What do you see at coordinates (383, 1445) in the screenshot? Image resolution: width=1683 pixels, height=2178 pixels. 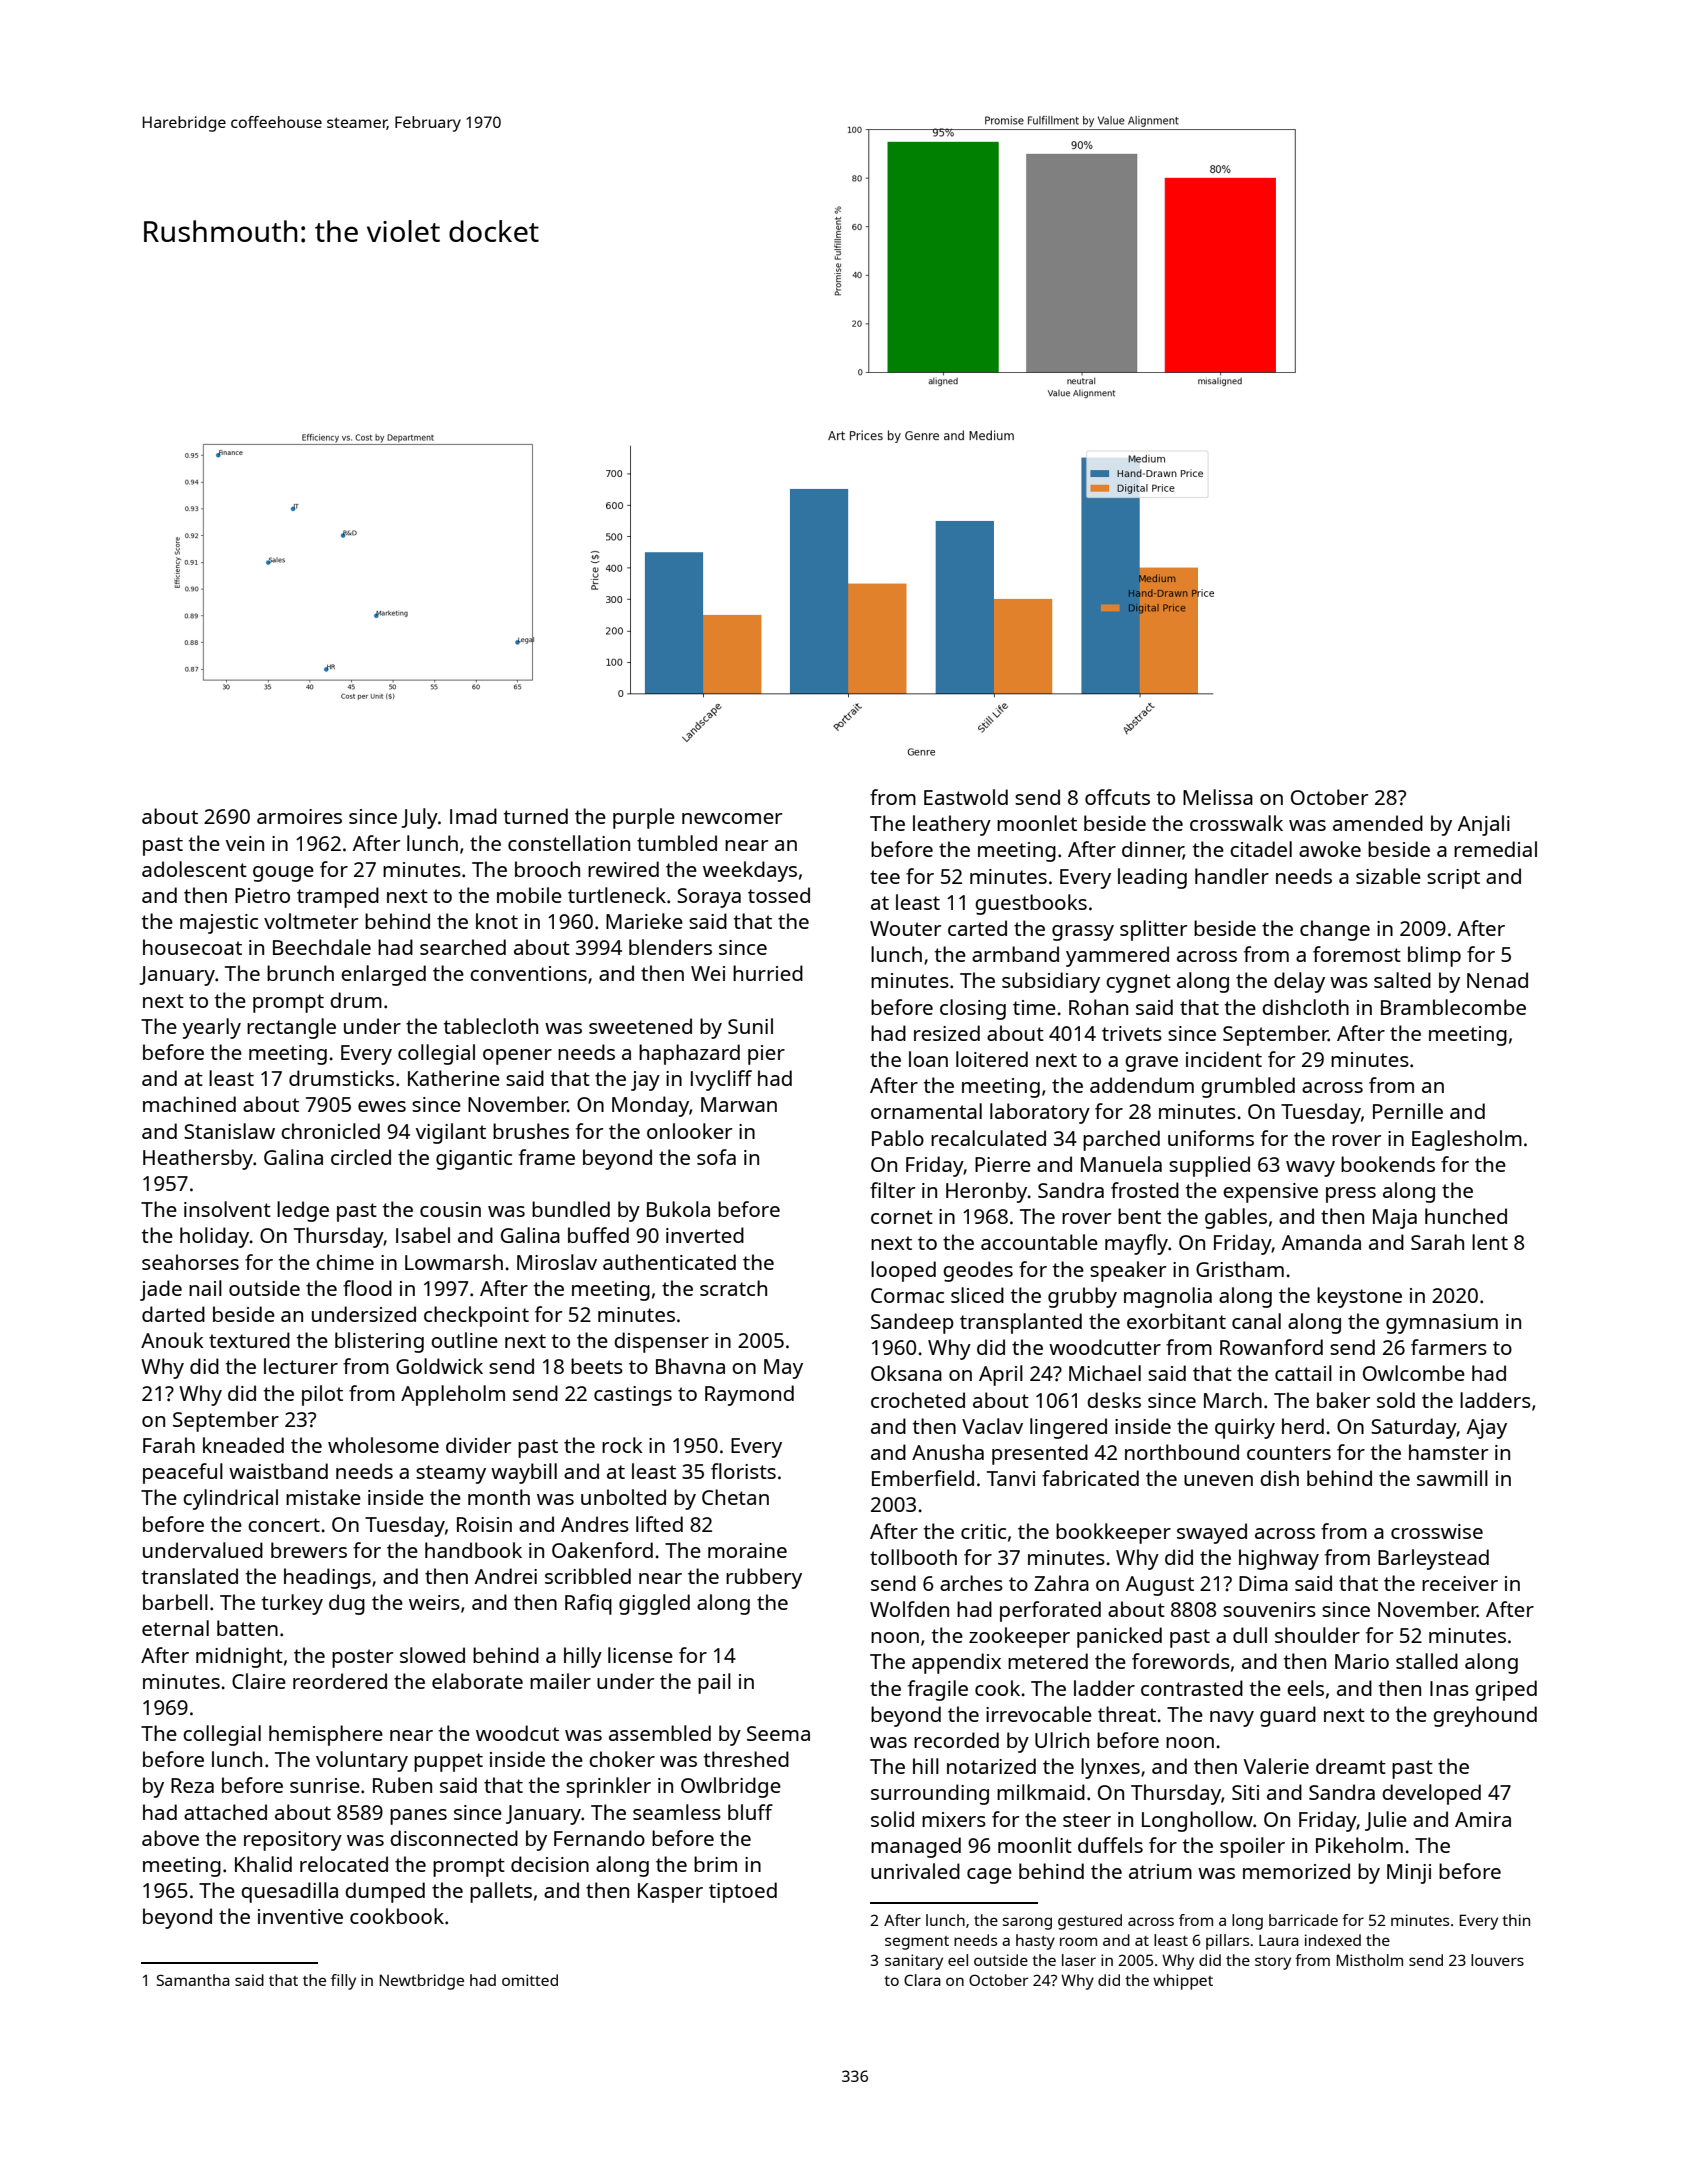 I see `wholesome` at bounding box center [383, 1445].
